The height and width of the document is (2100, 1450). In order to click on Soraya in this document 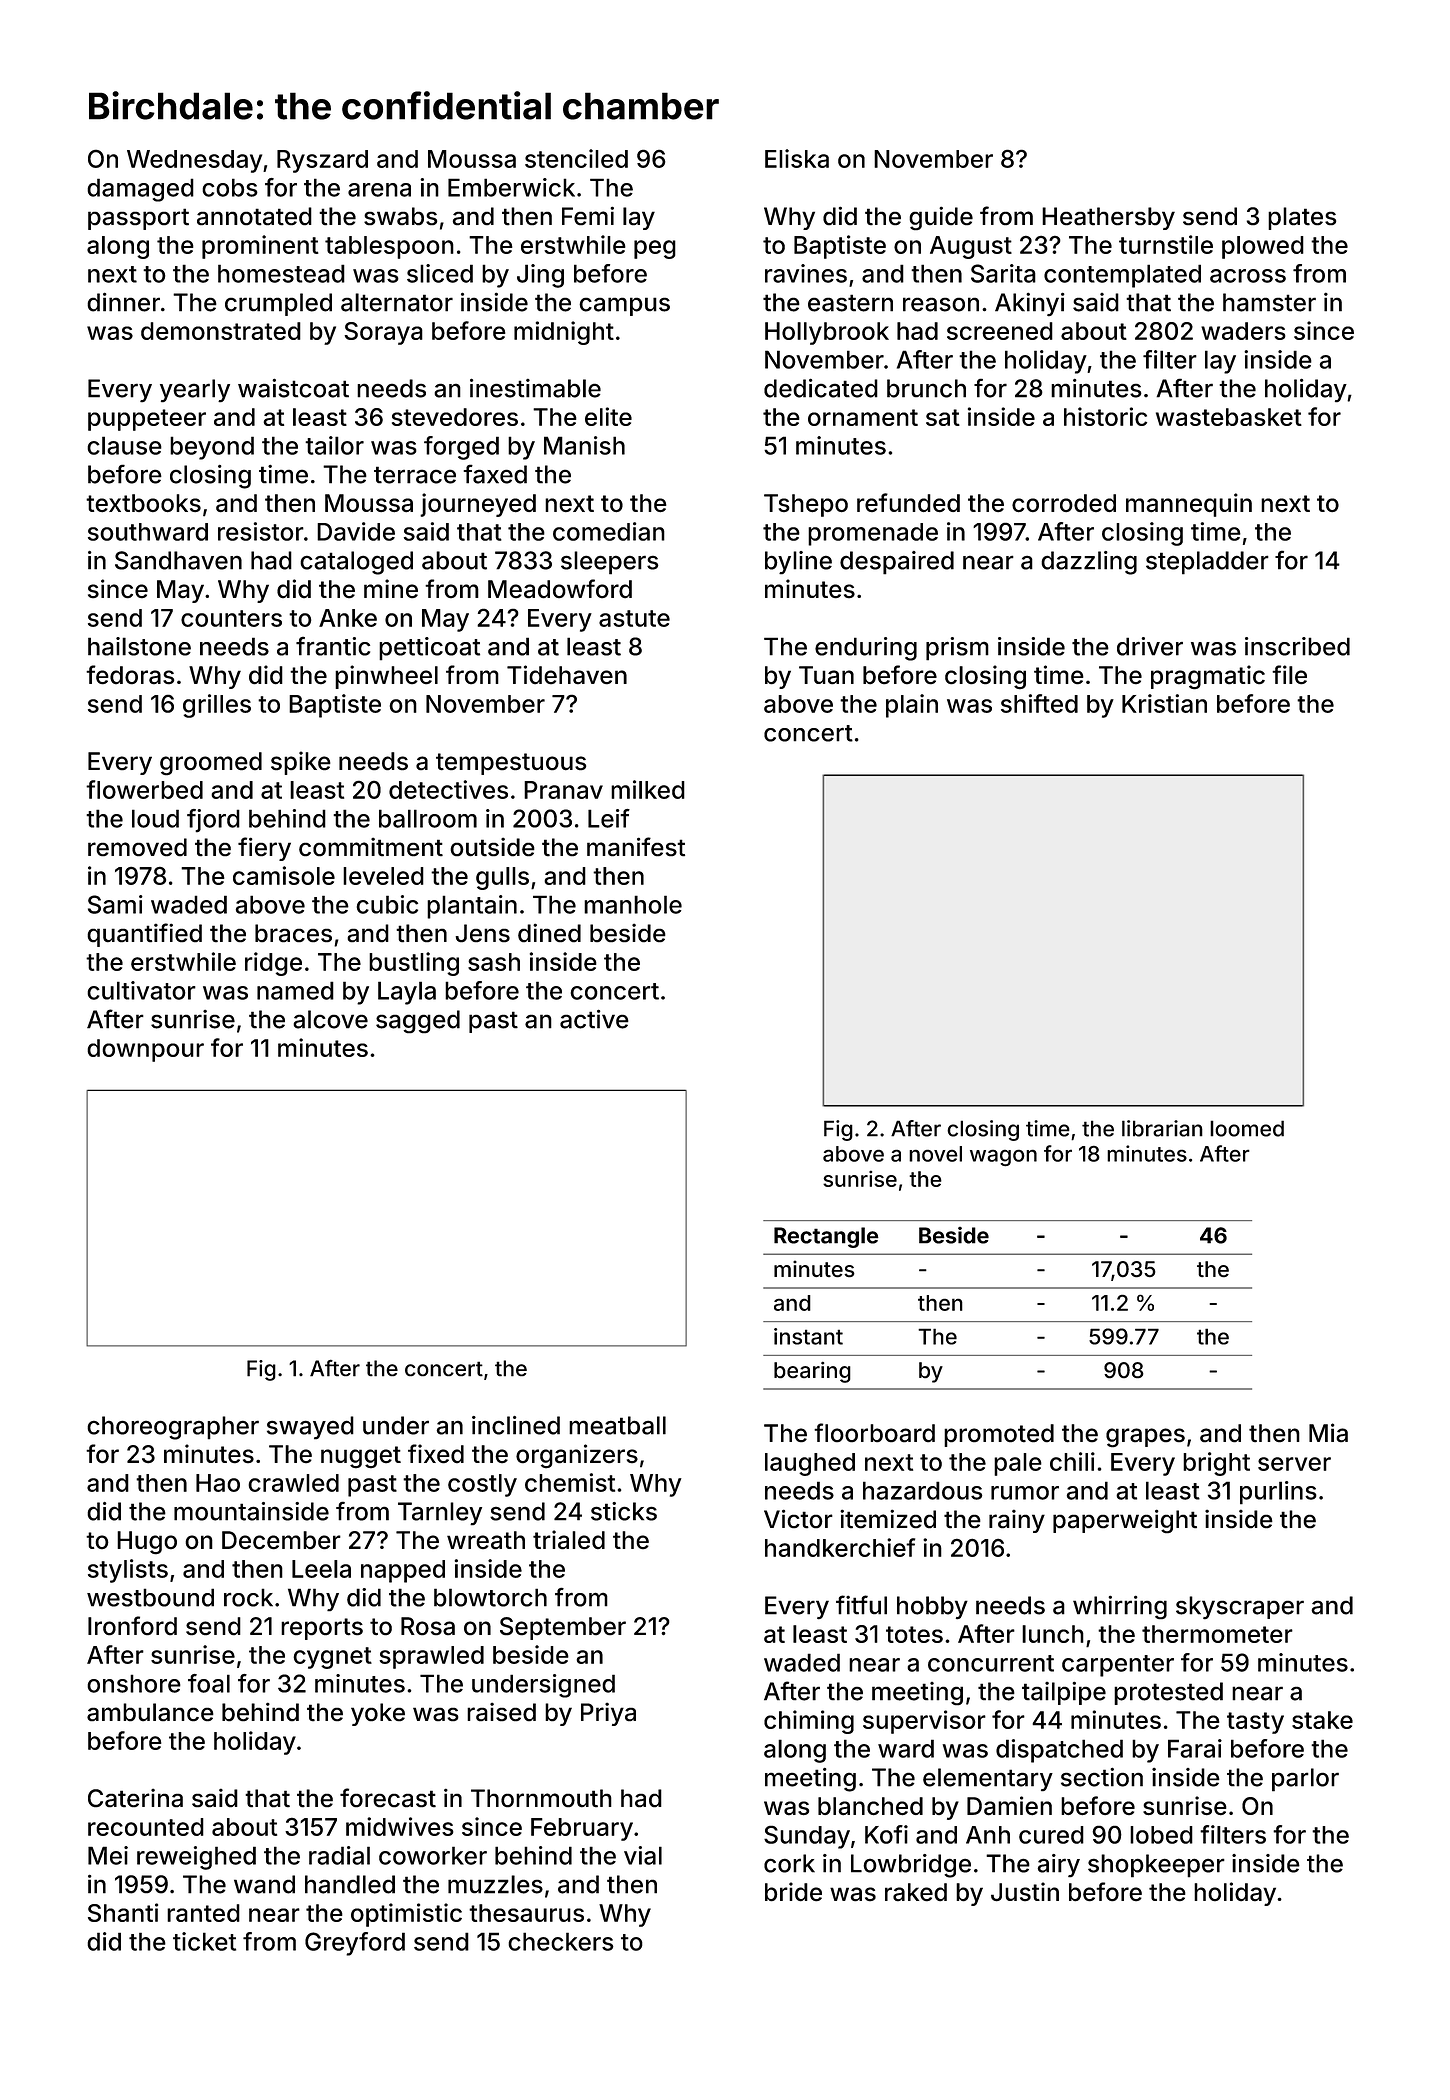, I will do `click(384, 333)`.
